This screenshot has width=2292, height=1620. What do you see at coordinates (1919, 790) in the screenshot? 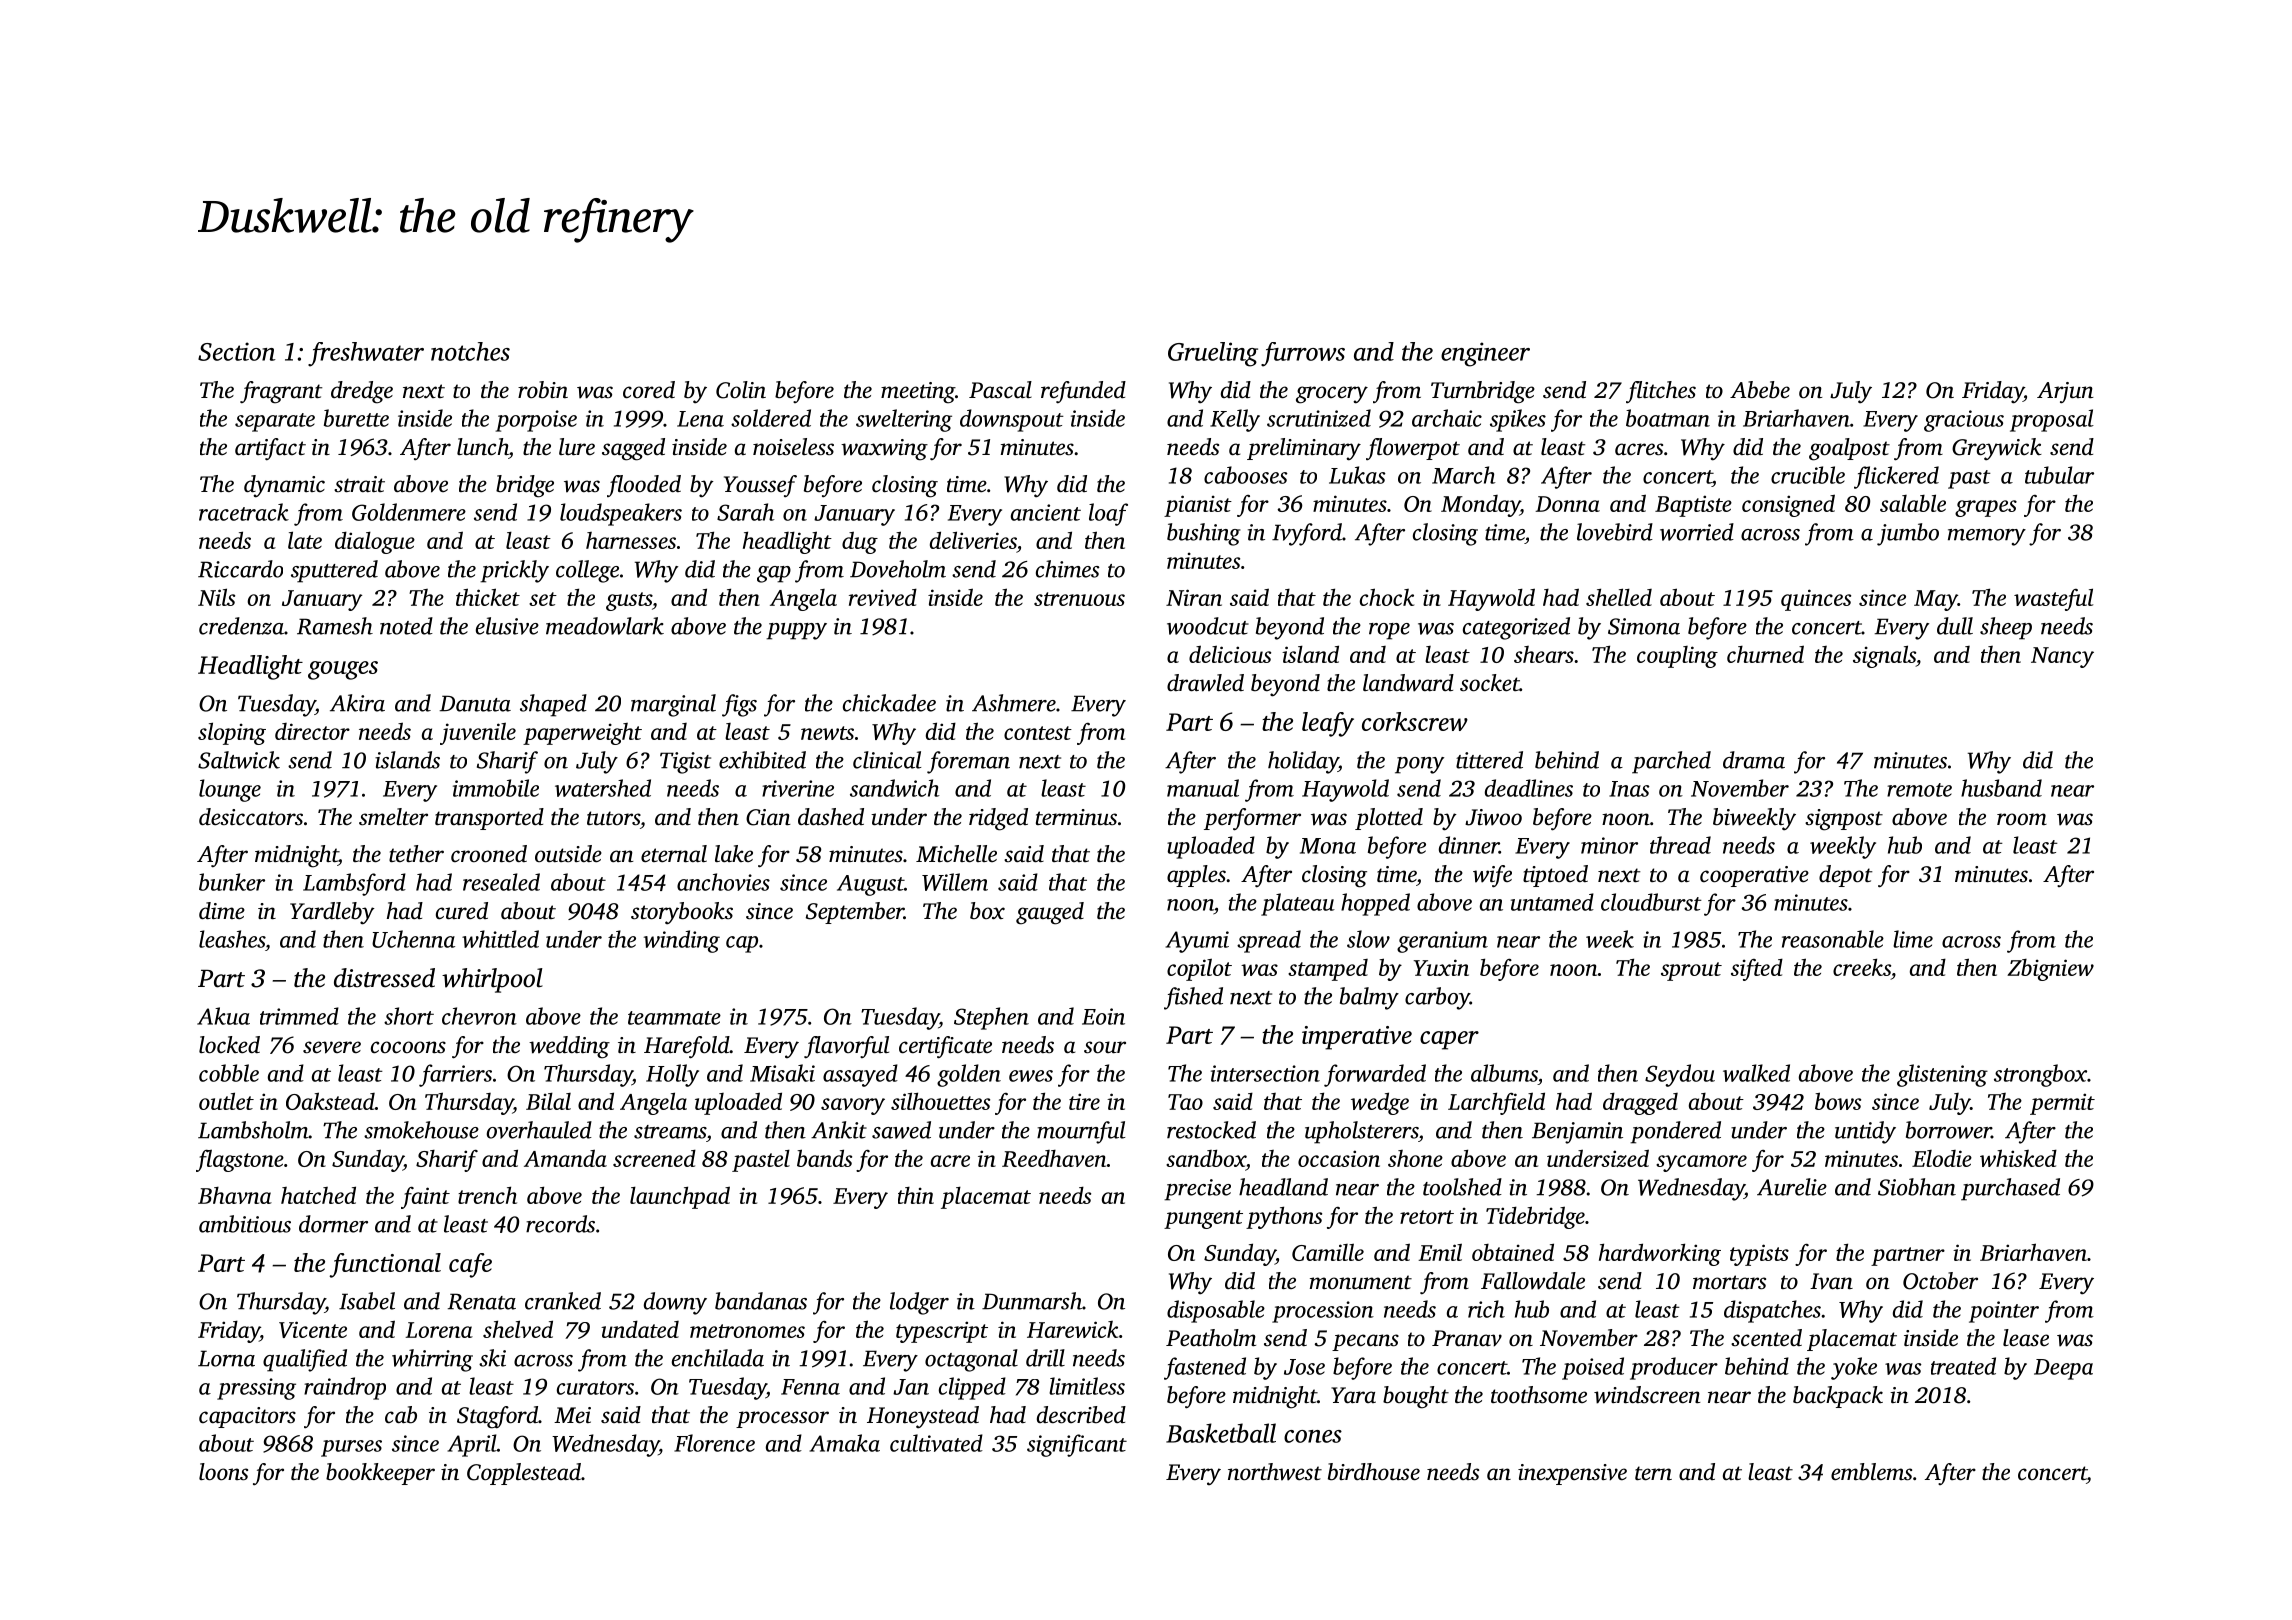
I see `remote` at bounding box center [1919, 790].
